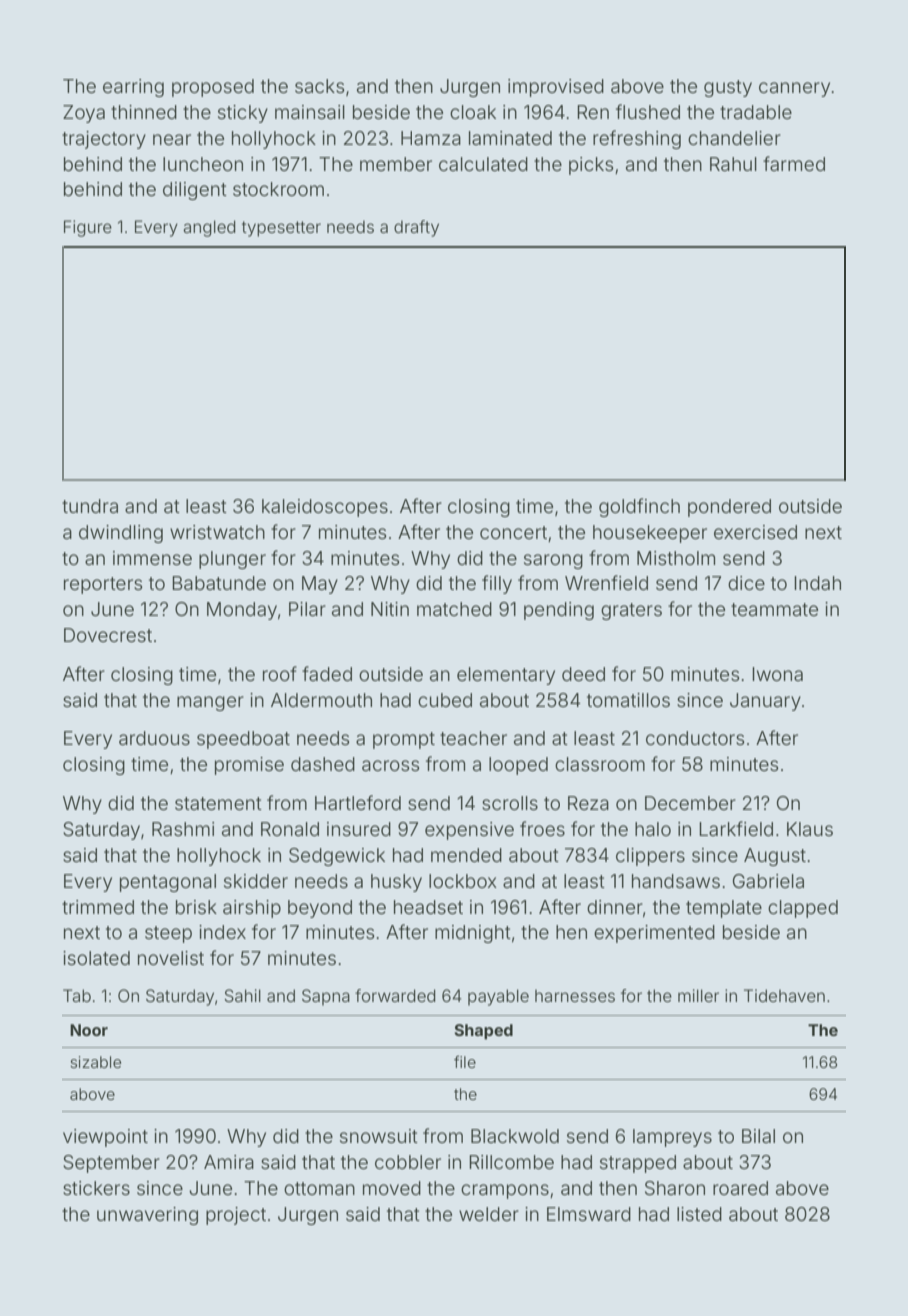 The width and height of the page is (908, 1316). Describe the element at coordinates (213, 88) in the page. I see `proposed` at that location.
